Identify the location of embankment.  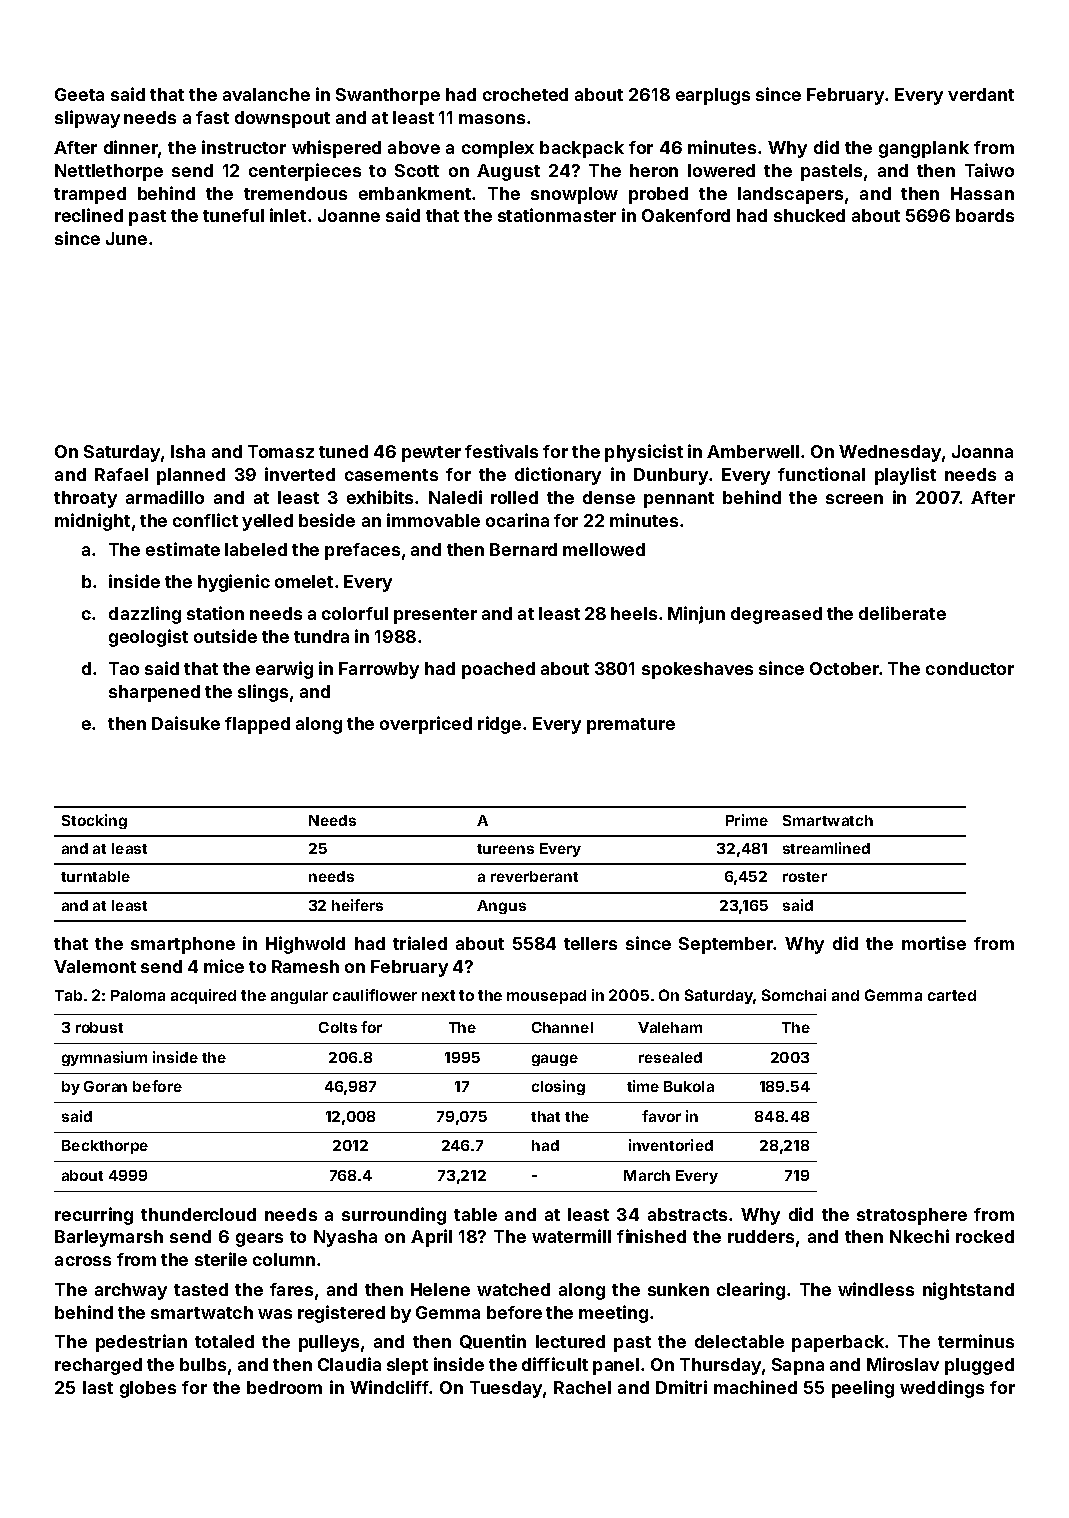
(415, 193).
